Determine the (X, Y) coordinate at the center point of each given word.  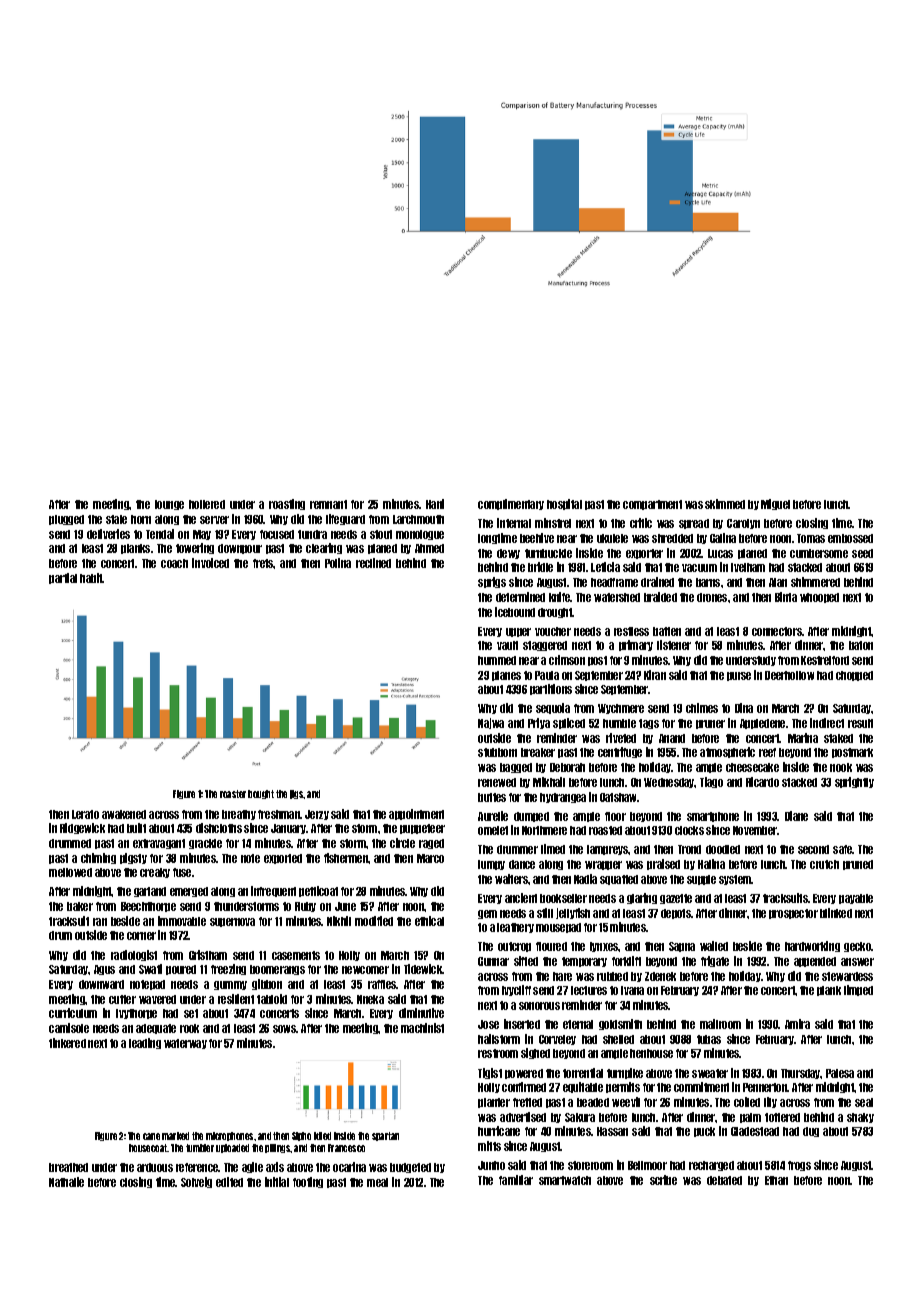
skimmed (725, 504)
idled (322, 1136)
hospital (564, 504)
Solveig (196, 1182)
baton (861, 645)
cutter (122, 999)
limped (858, 990)
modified (374, 921)
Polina (338, 563)
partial (63, 578)
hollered (207, 504)
